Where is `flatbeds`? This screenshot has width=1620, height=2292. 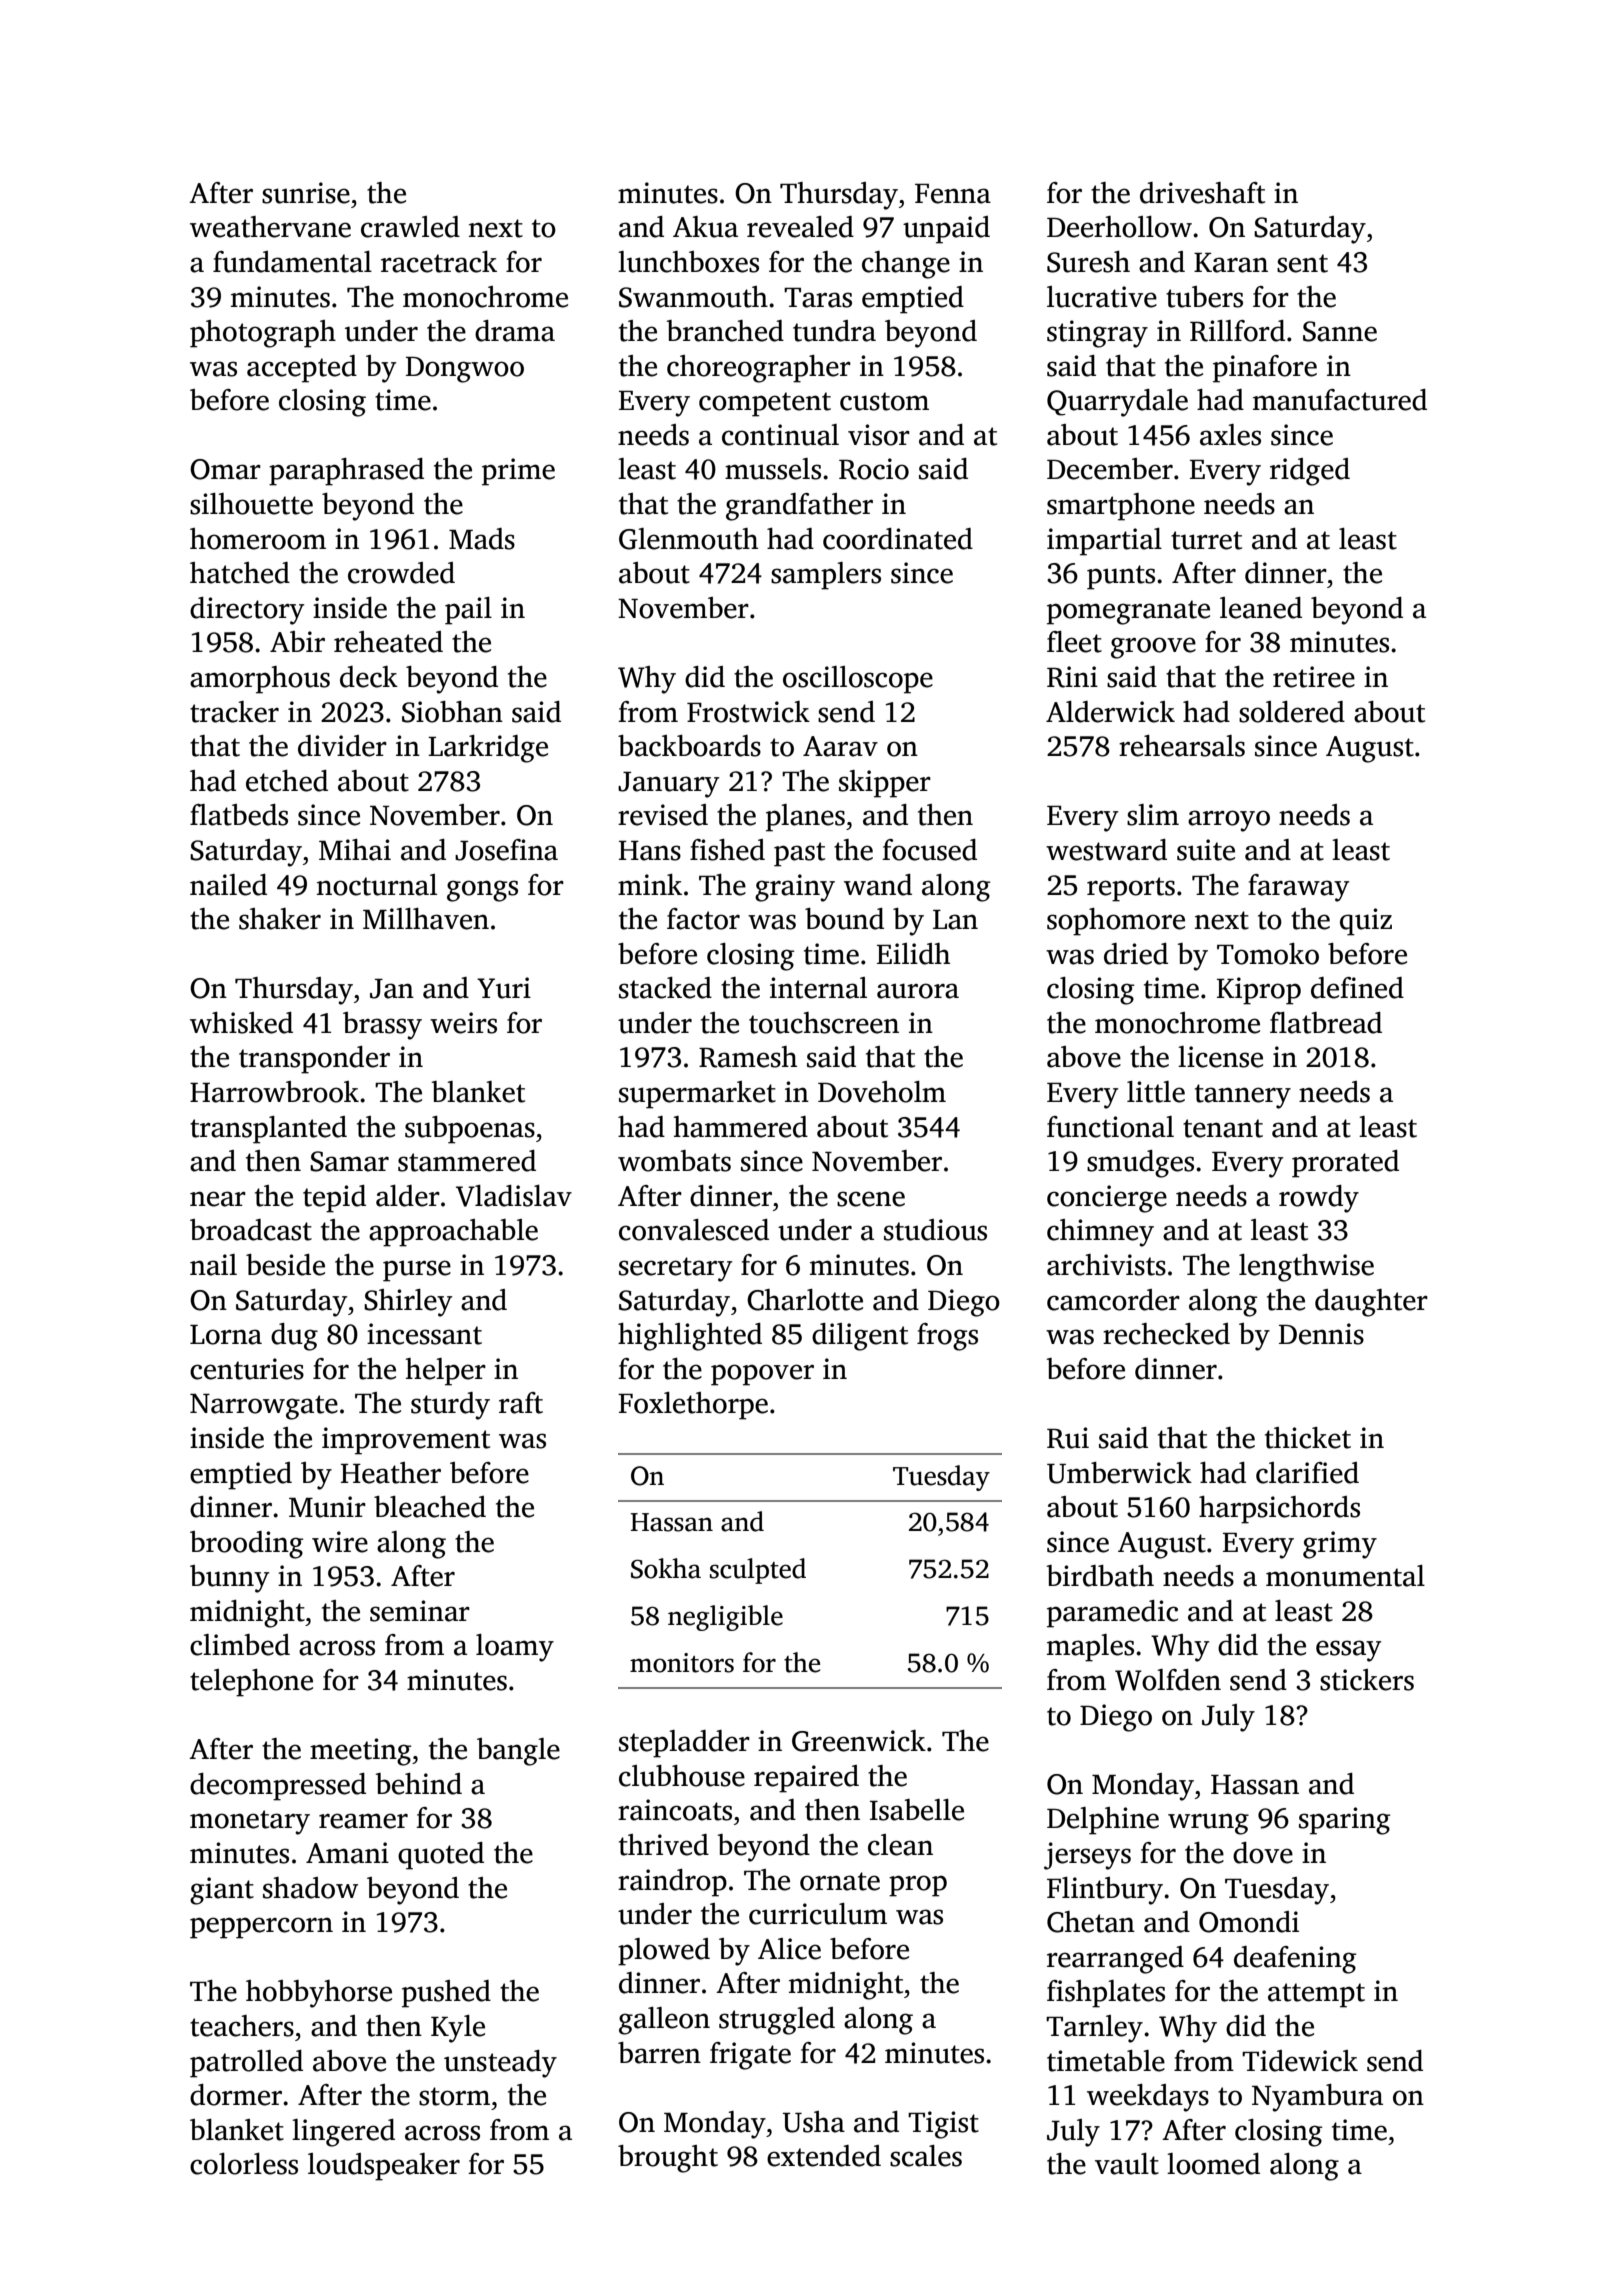 flatbeds is located at coordinates (239, 815).
